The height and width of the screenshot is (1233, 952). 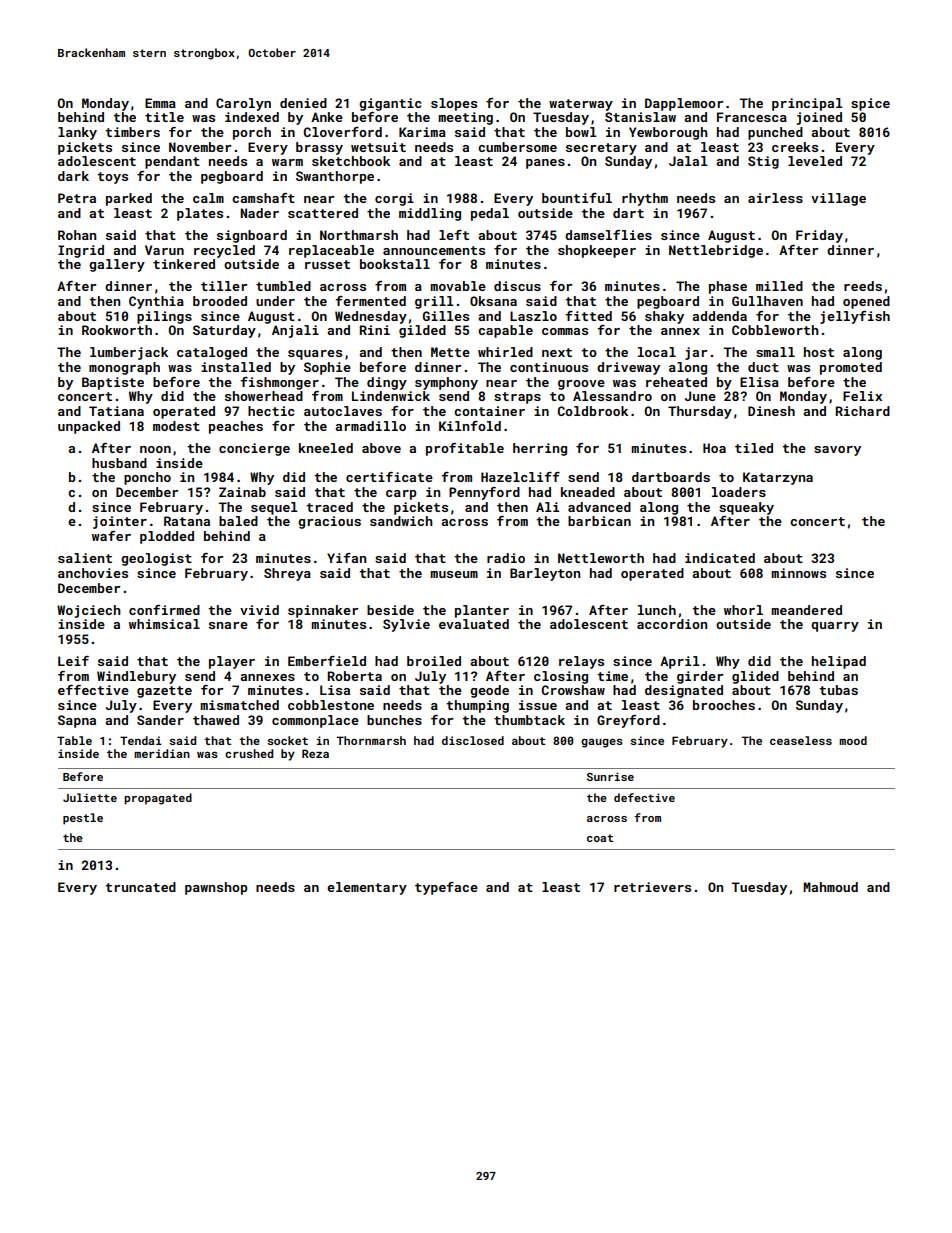 What do you see at coordinates (533, 316) in the screenshot?
I see `Laszlo` at bounding box center [533, 316].
